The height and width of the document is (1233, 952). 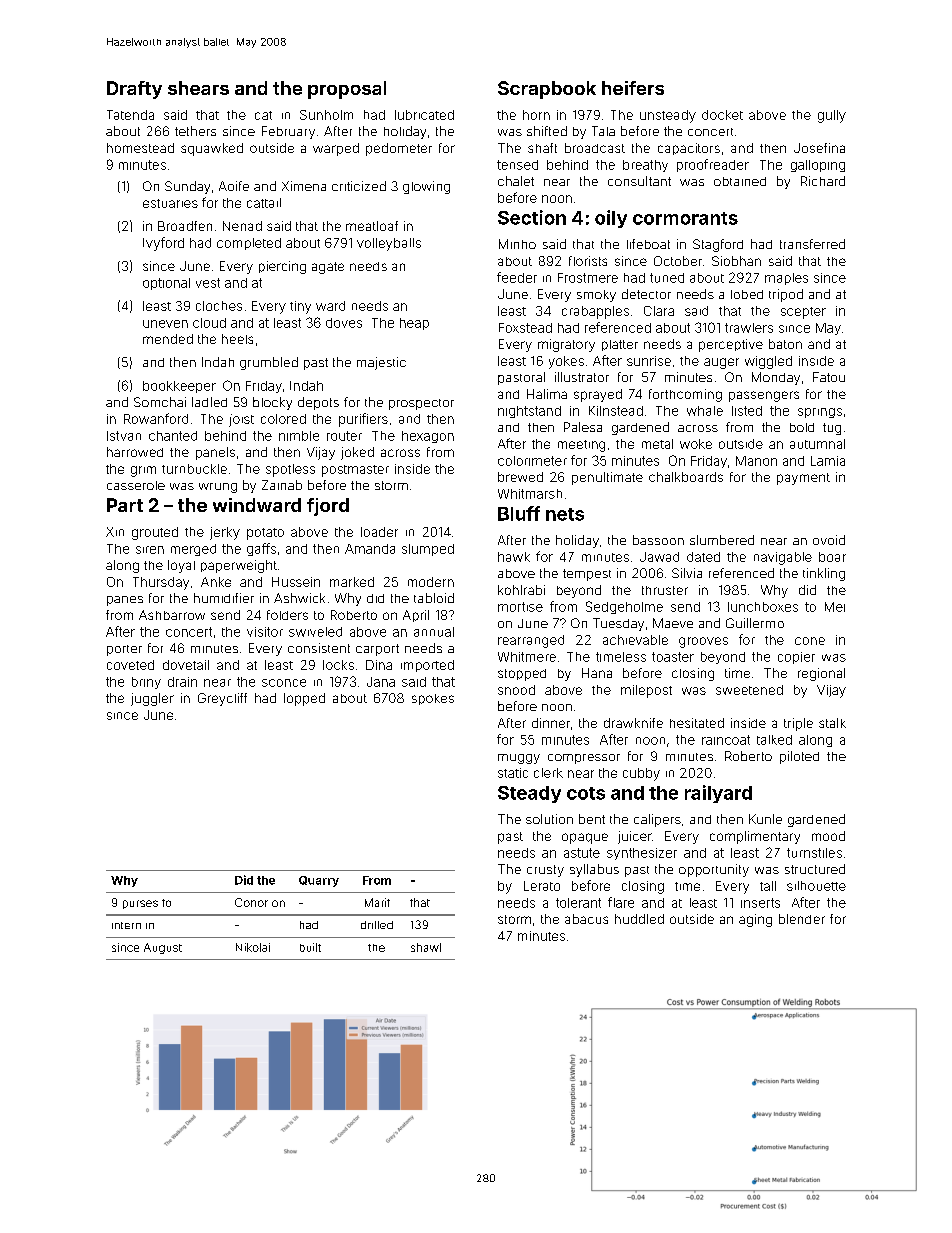 What do you see at coordinates (832, 116) in the document?
I see `gully` at bounding box center [832, 116].
